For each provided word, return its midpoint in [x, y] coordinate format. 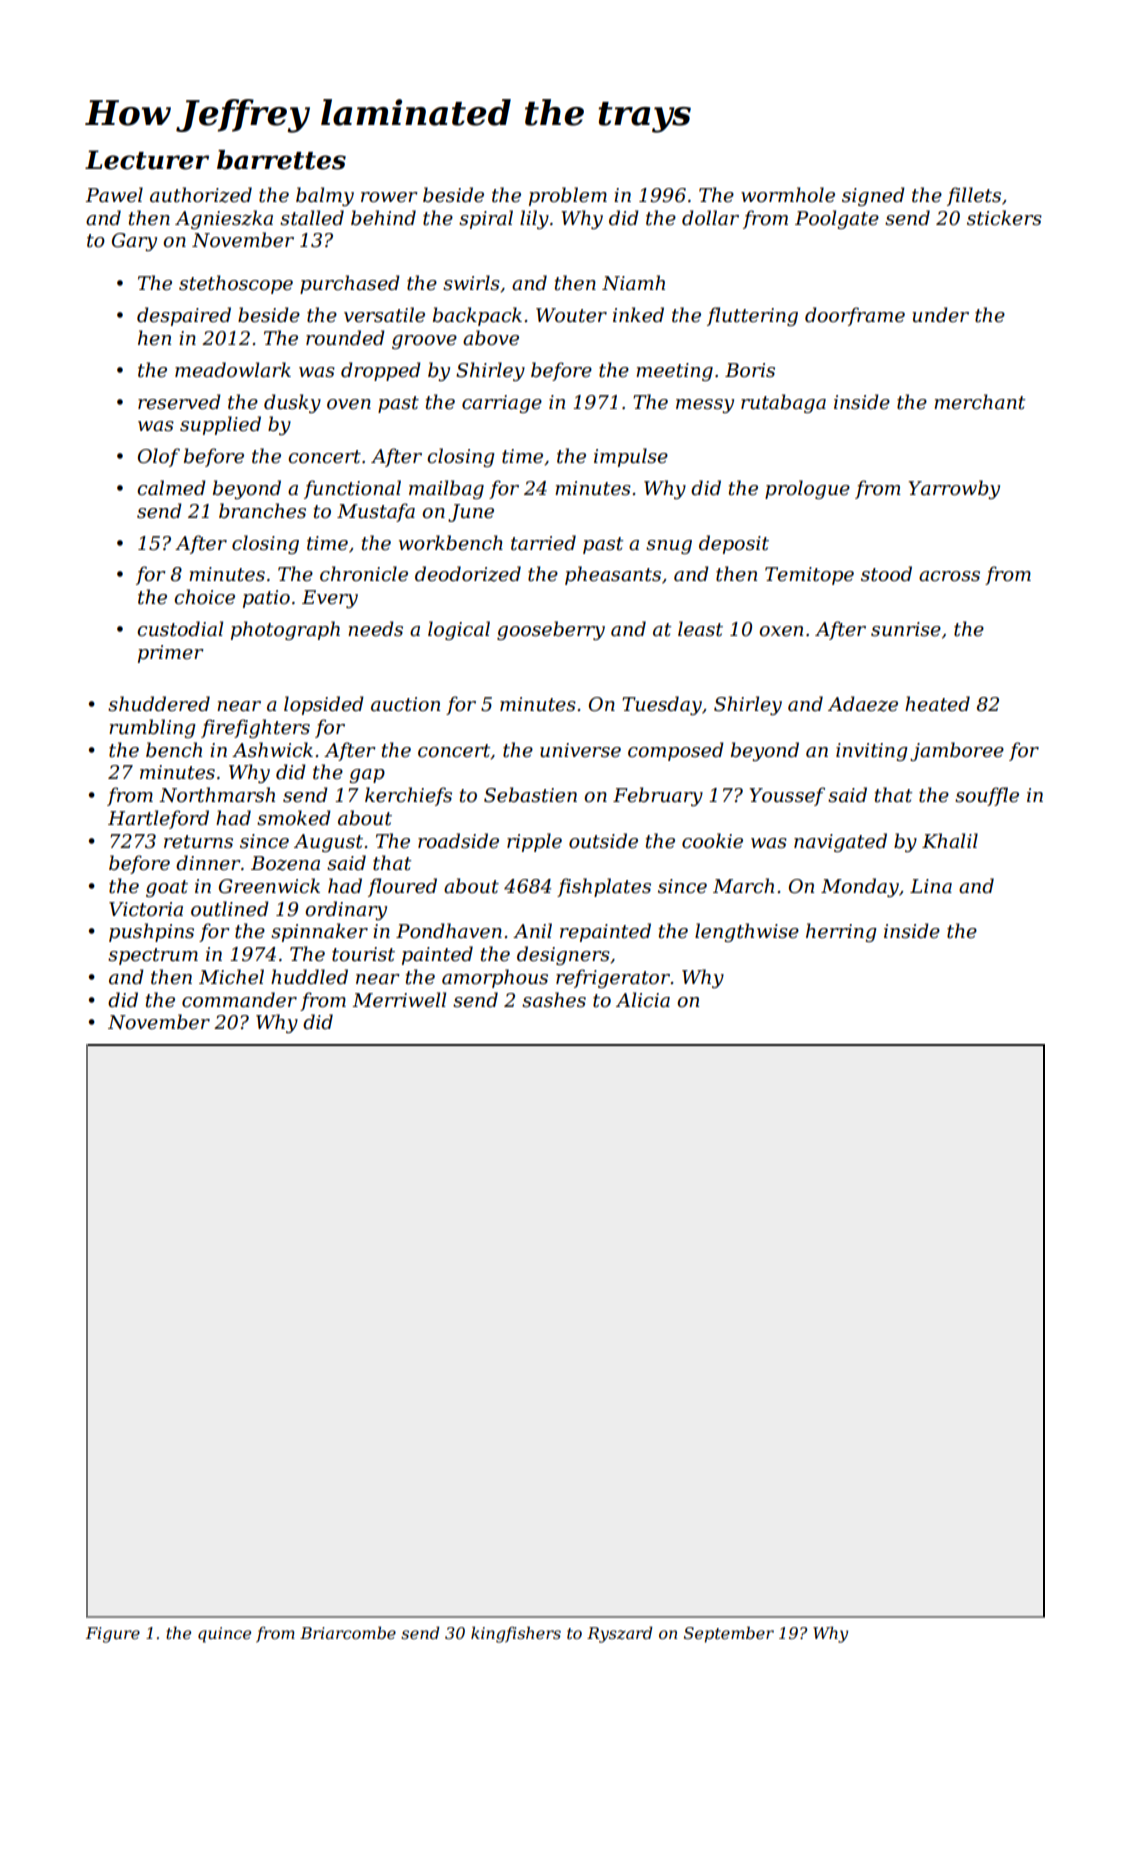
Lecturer [147, 160]
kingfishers [516, 1634]
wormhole [788, 195]
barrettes [281, 160]
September [729, 1634]
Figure [113, 1635]
